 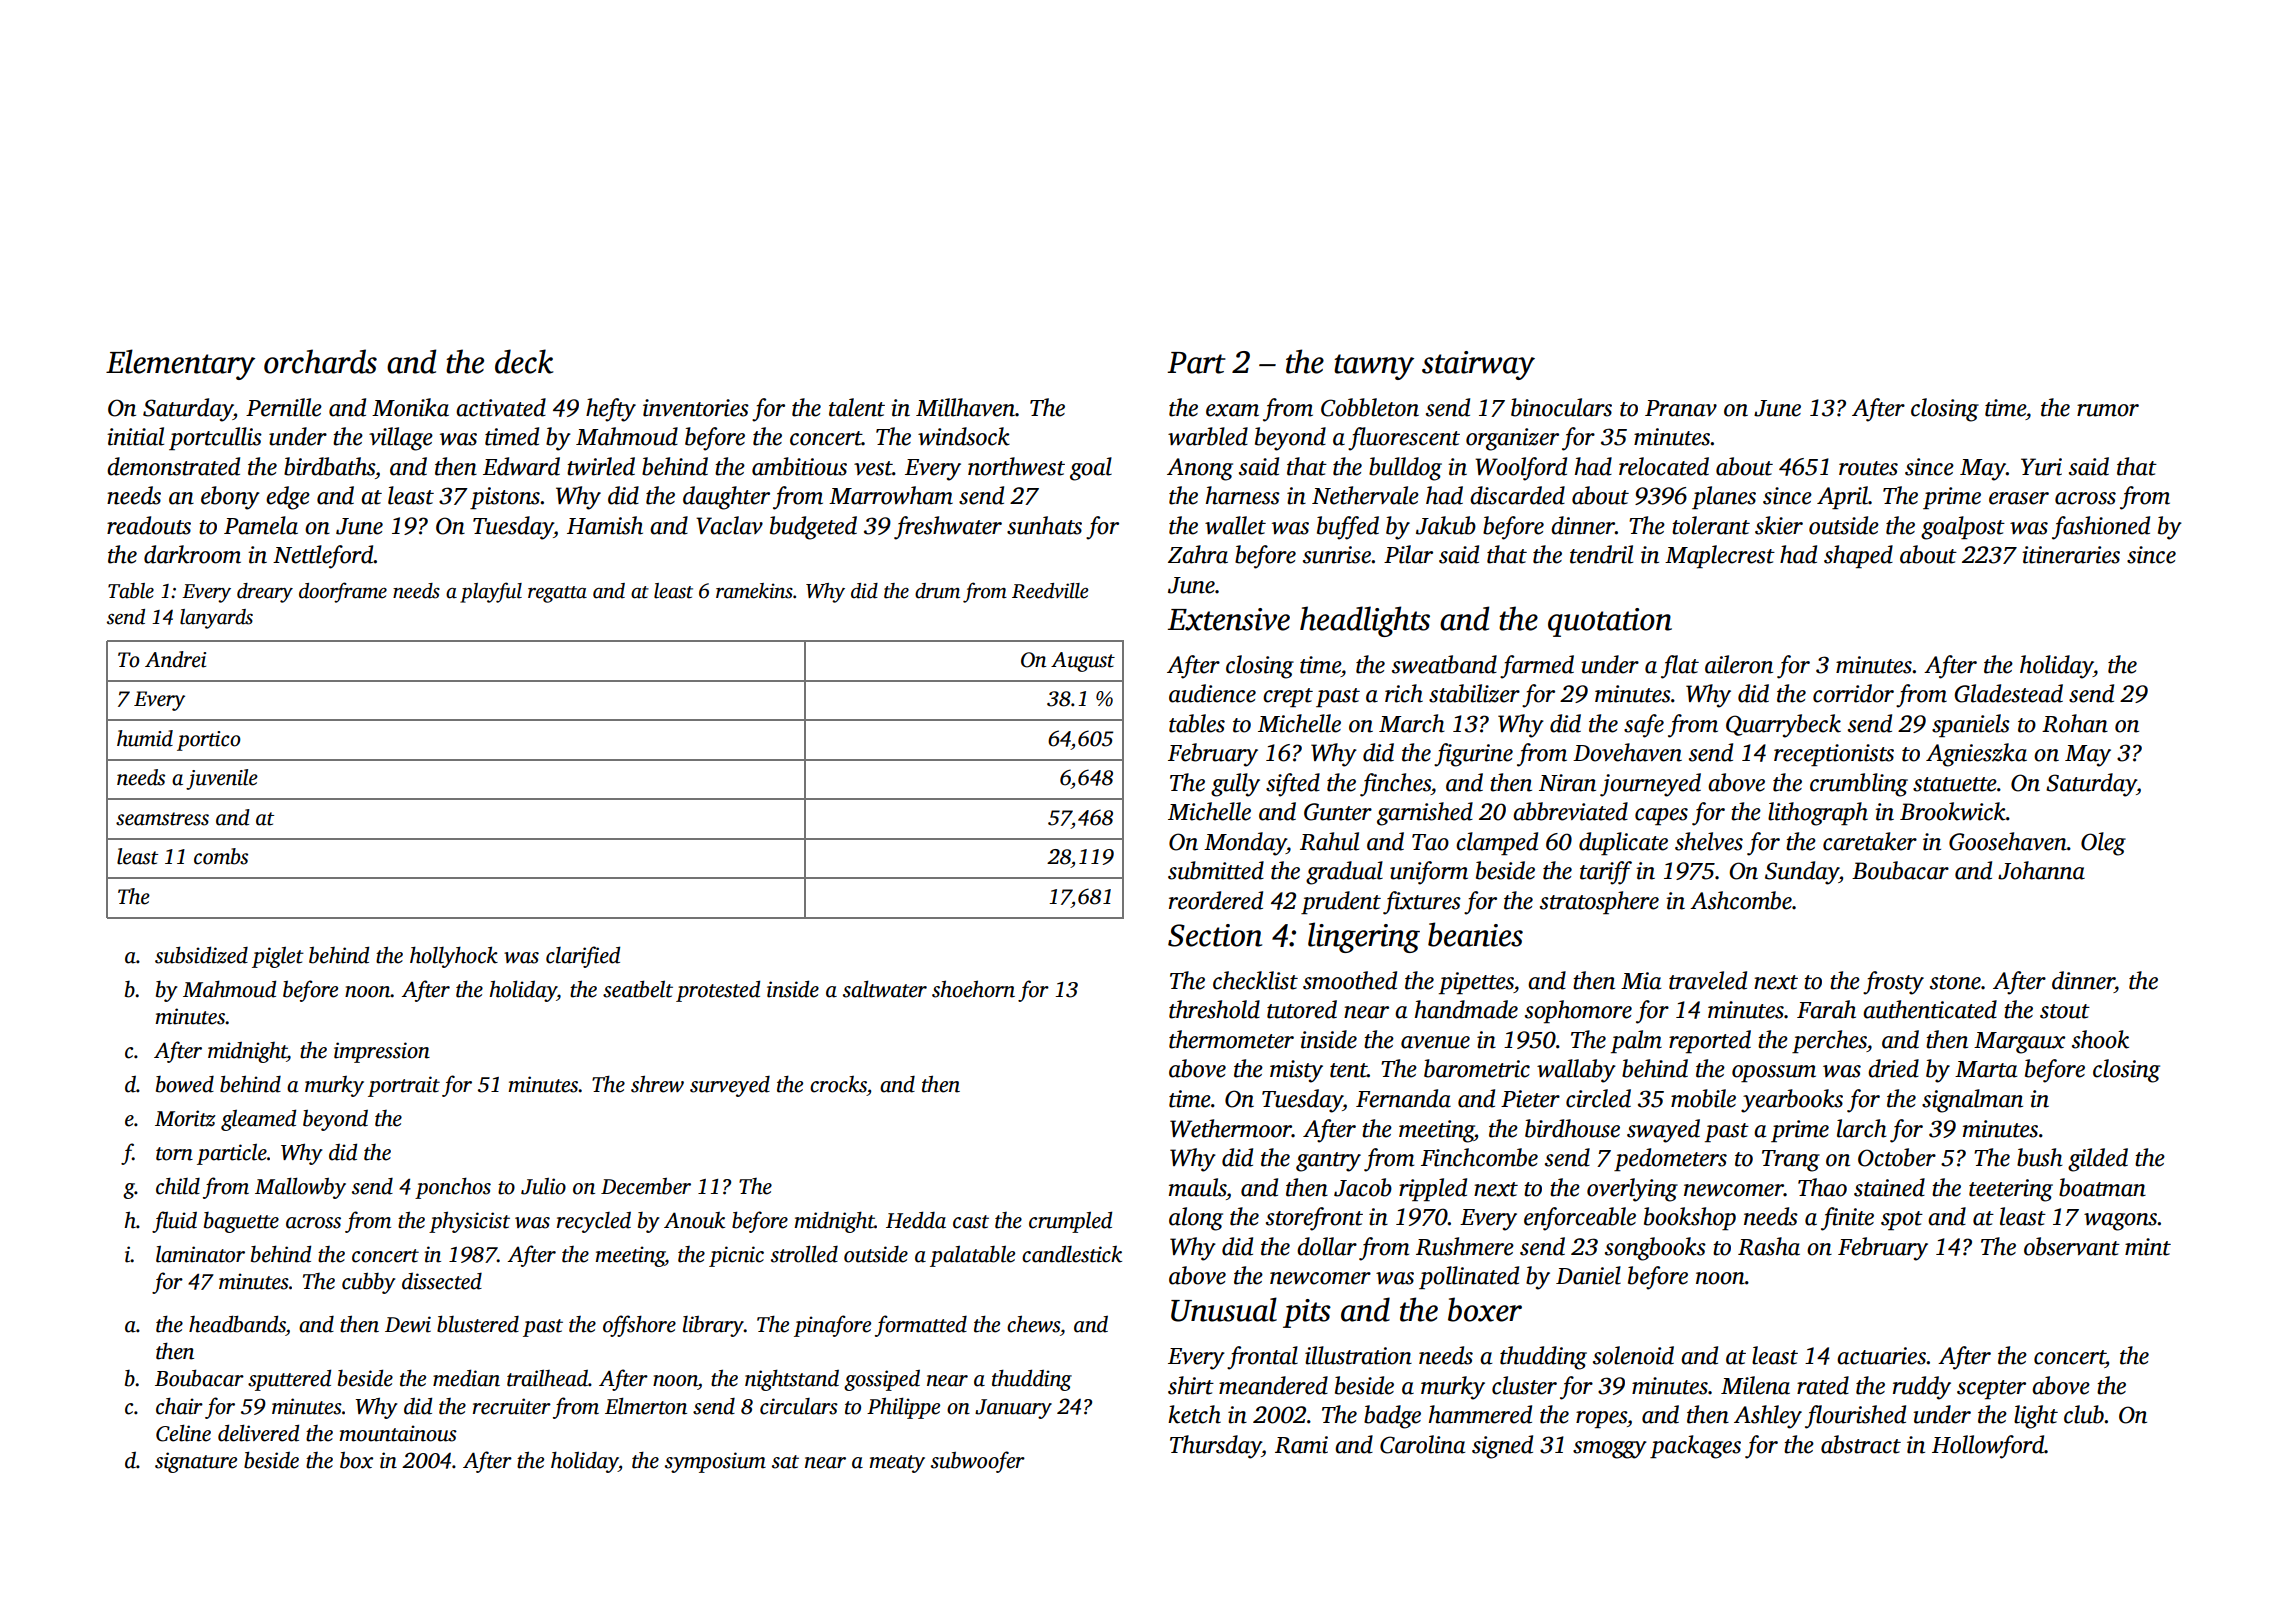 What do you see at coordinates (1588, 1275) in the screenshot?
I see `Daniel` at bounding box center [1588, 1275].
